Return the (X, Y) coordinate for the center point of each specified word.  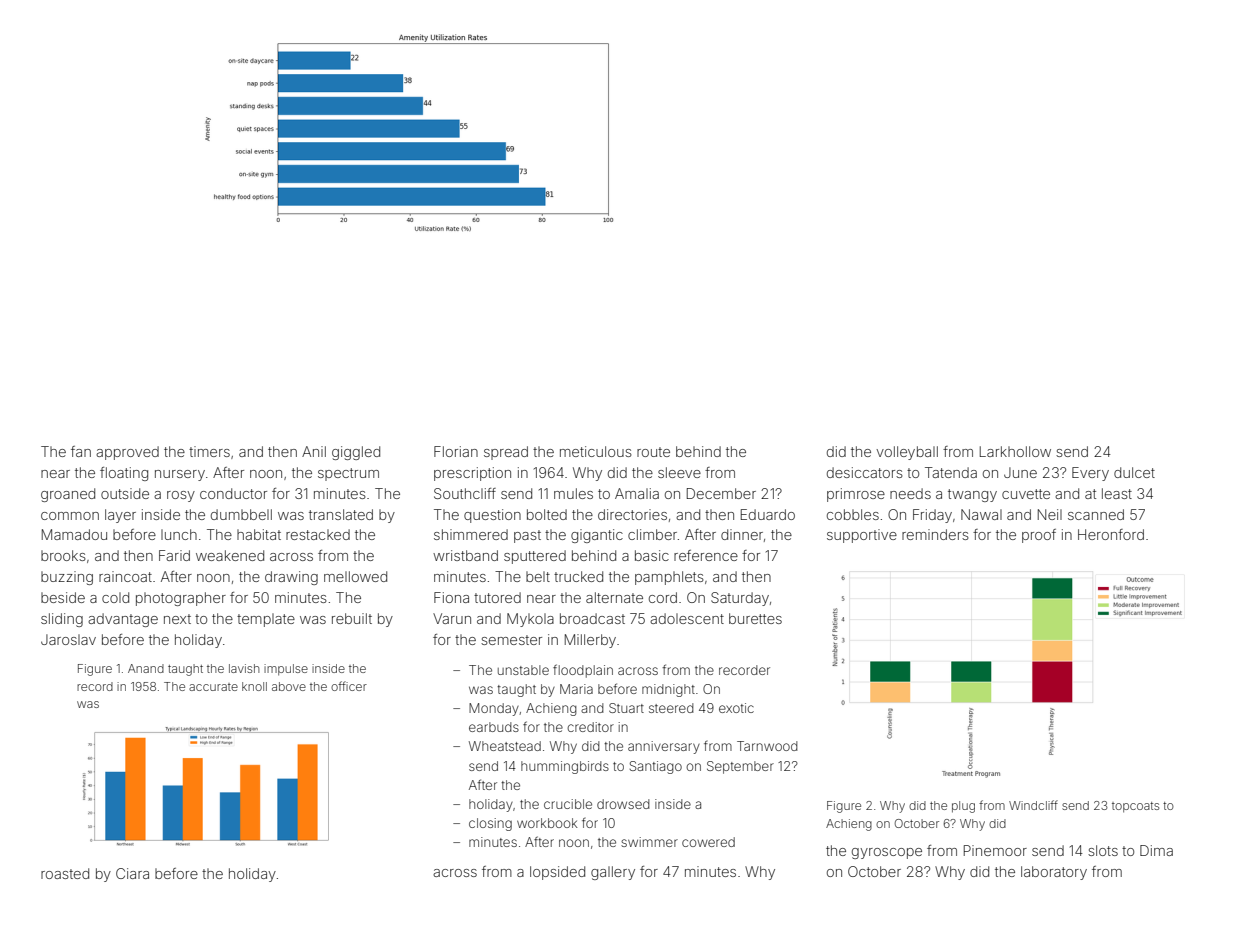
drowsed (623, 804)
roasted (65, 873)
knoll (254, 686)
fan (81, 451)
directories (632, 514)
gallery (613, 873)
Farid (174, 555)
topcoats (1135, 807)
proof (1039, 536)
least (1117, 493)
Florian (456, 451)
